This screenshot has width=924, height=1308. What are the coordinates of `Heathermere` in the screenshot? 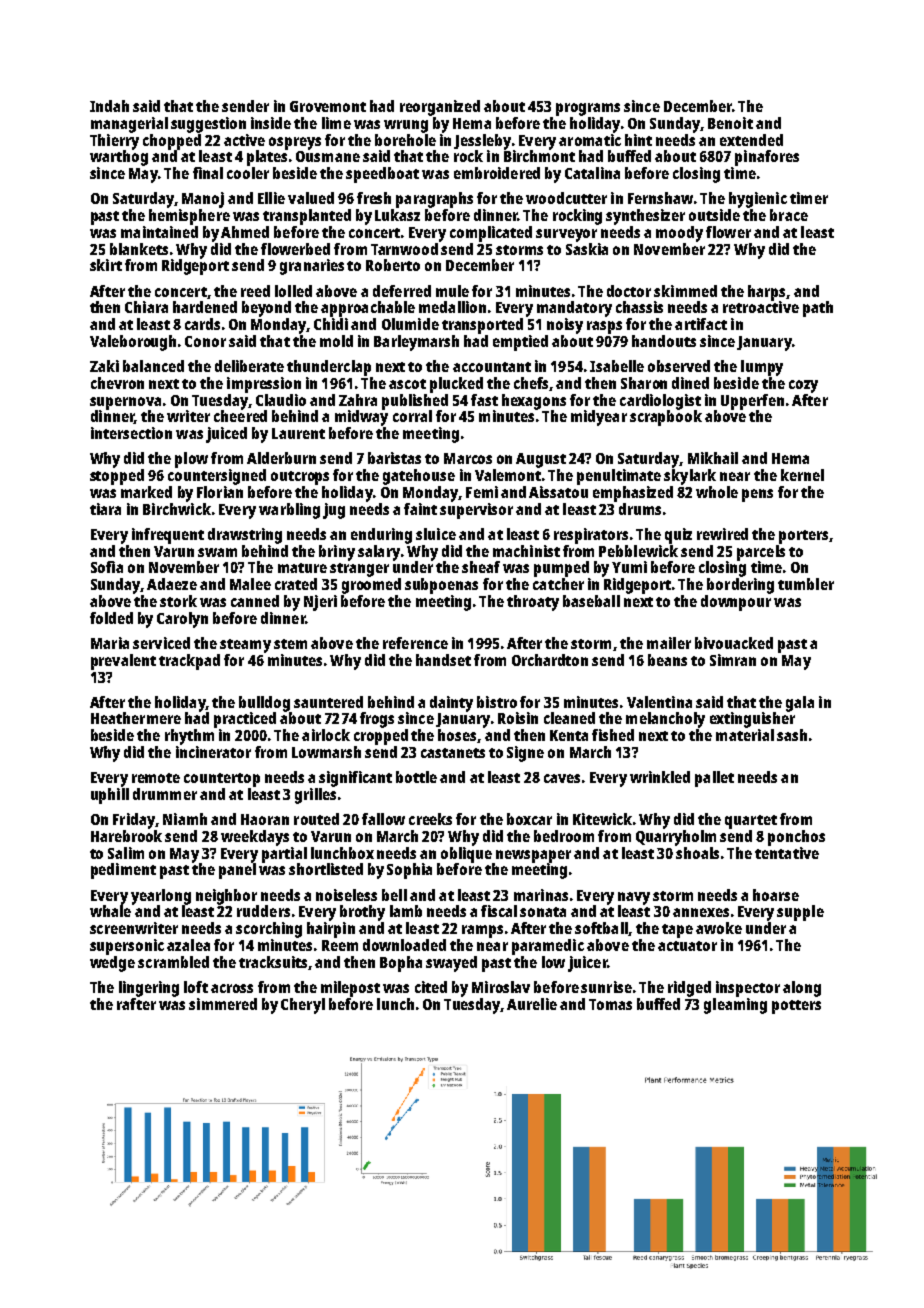 It's located at (136, 718).
